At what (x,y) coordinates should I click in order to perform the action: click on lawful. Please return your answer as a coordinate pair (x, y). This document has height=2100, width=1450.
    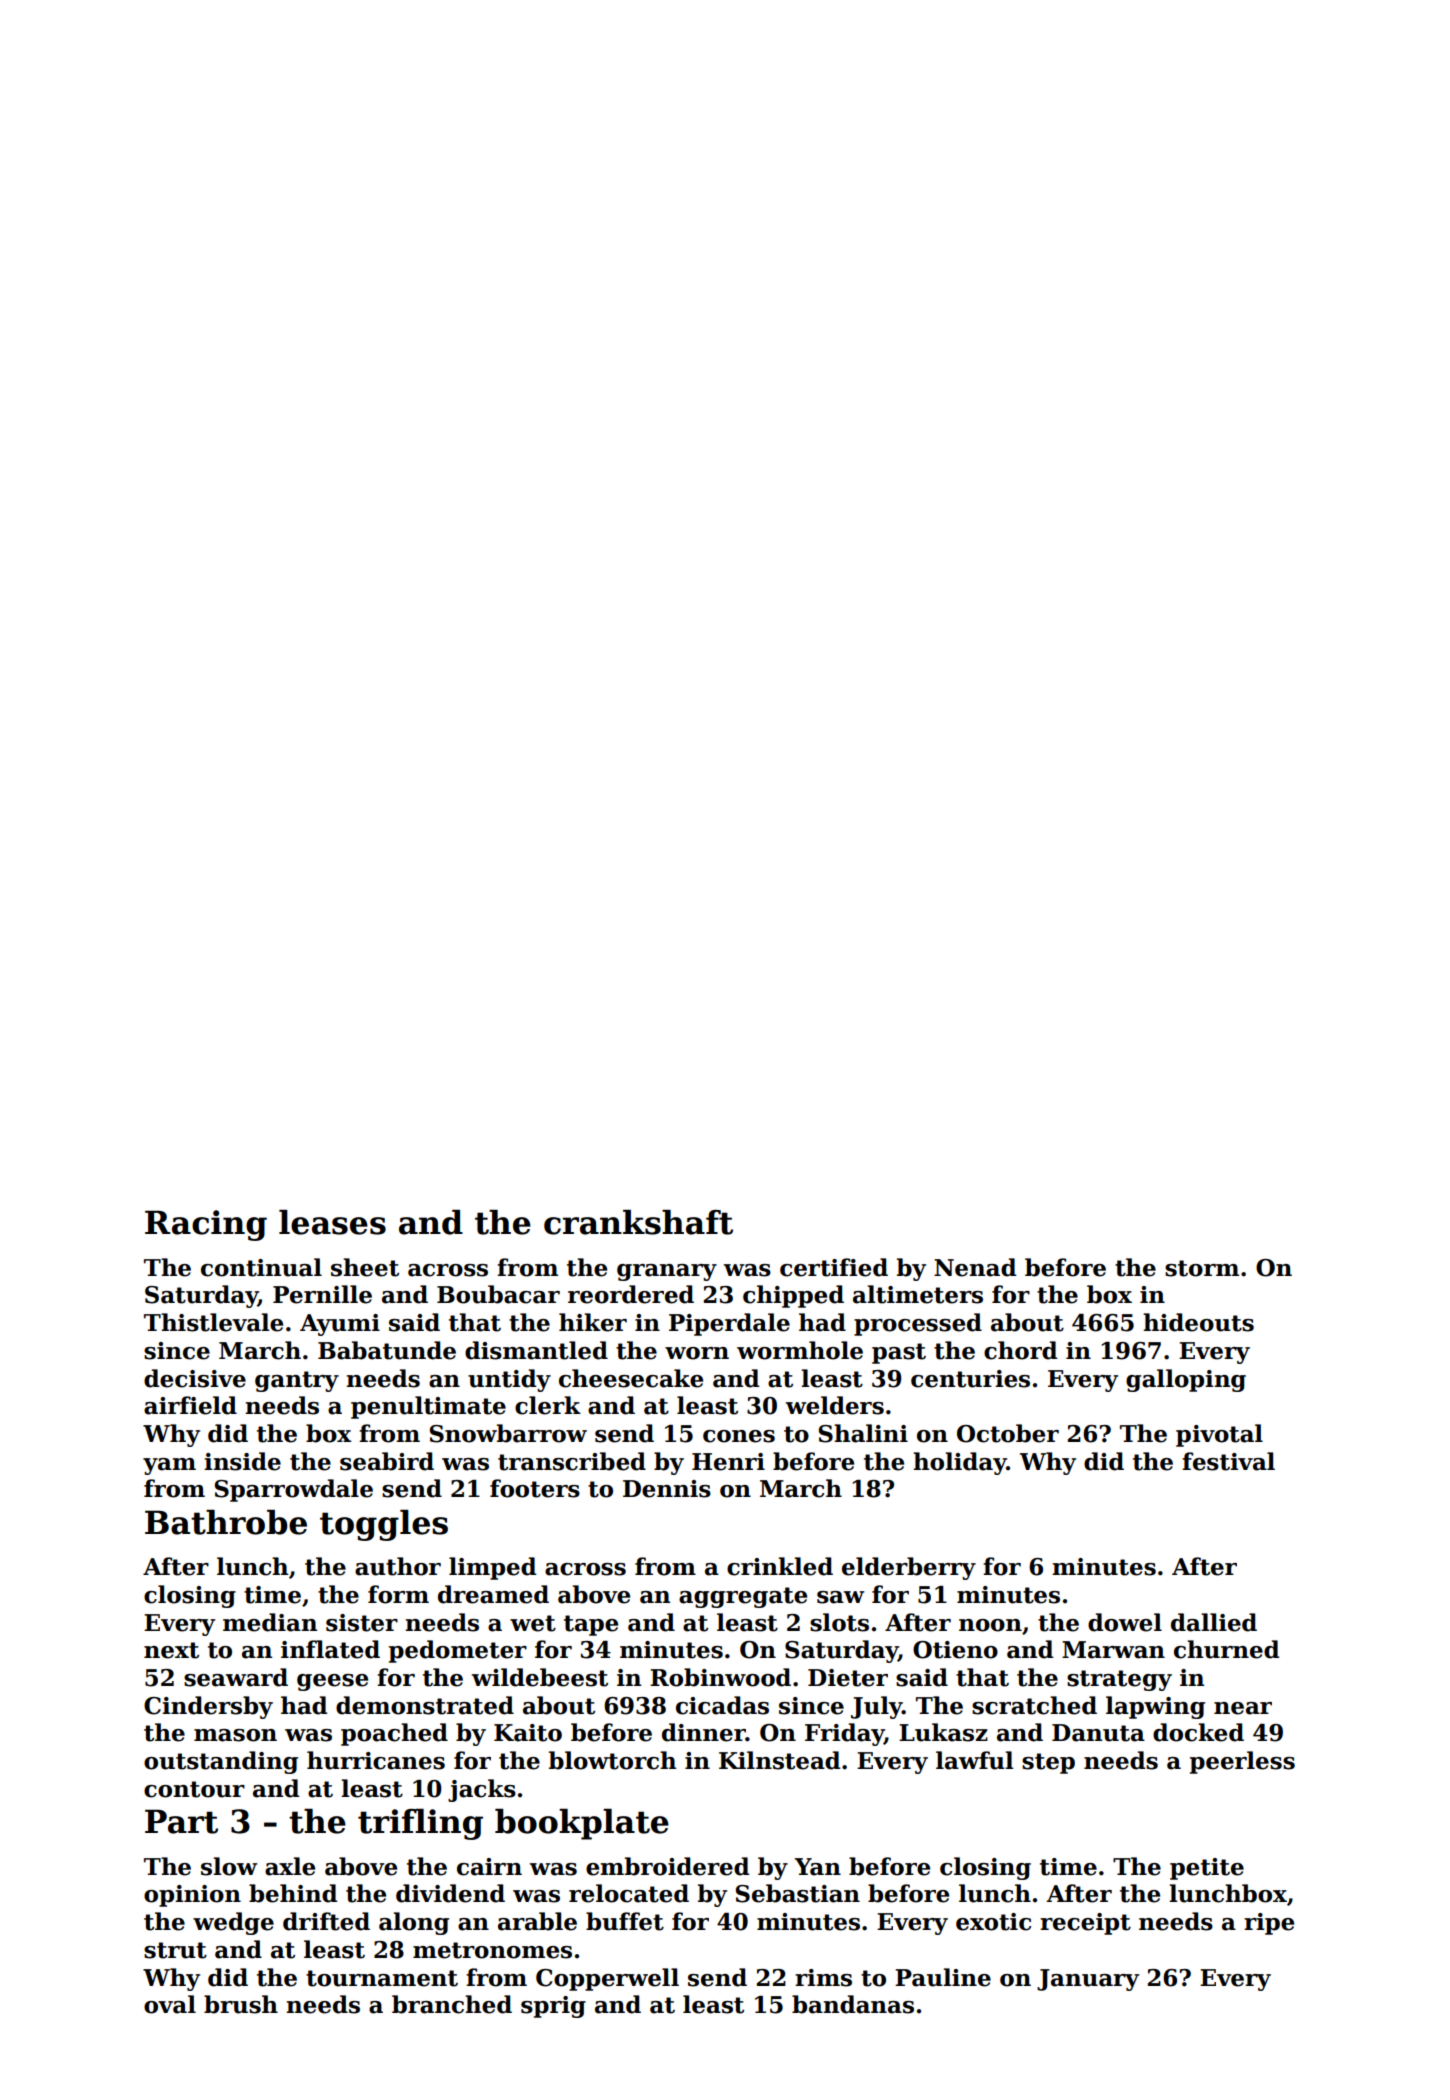
    Looking at the image, I should click on (974, 1760).
